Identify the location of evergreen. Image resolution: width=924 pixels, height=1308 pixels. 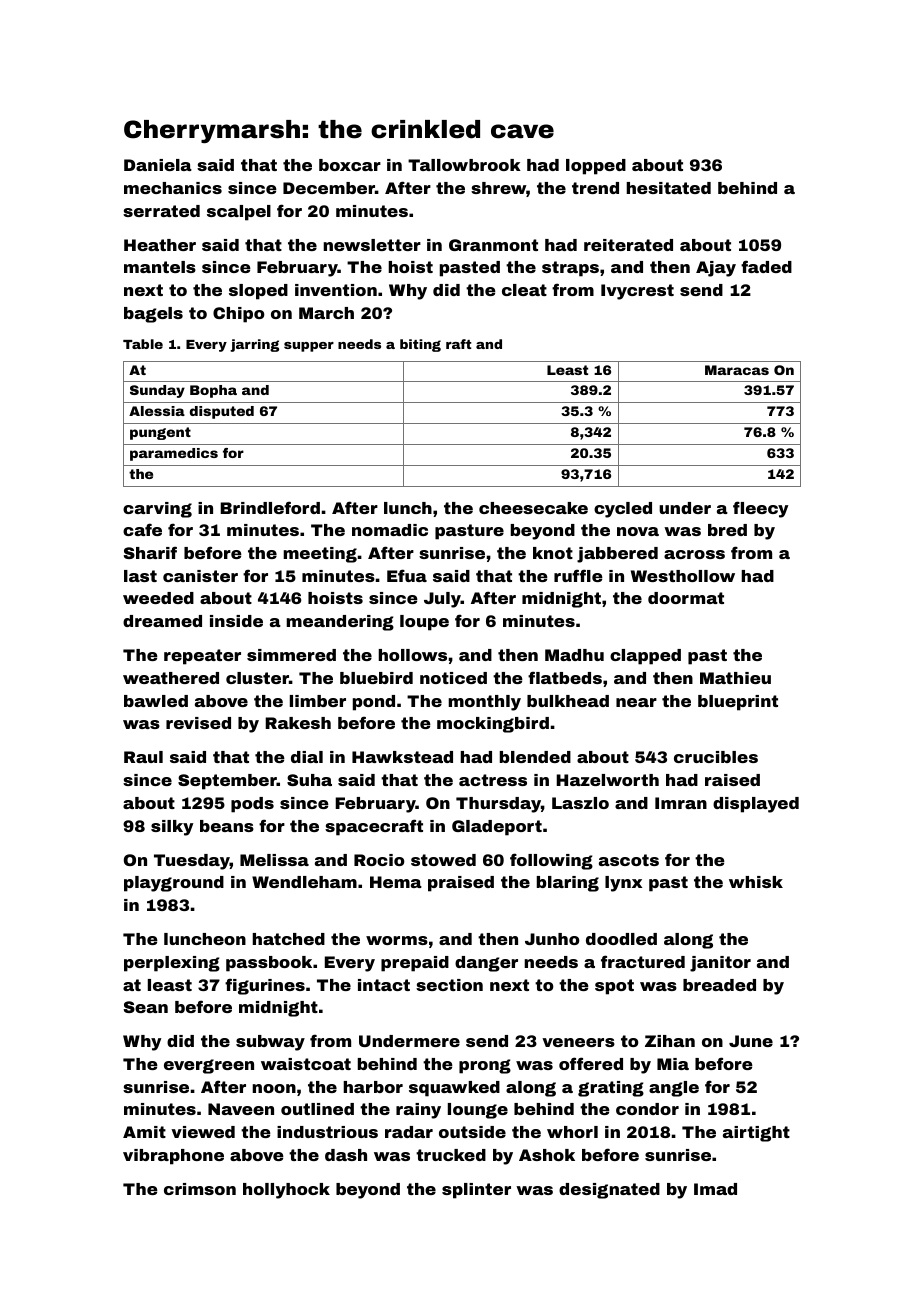
(209, 1066).
